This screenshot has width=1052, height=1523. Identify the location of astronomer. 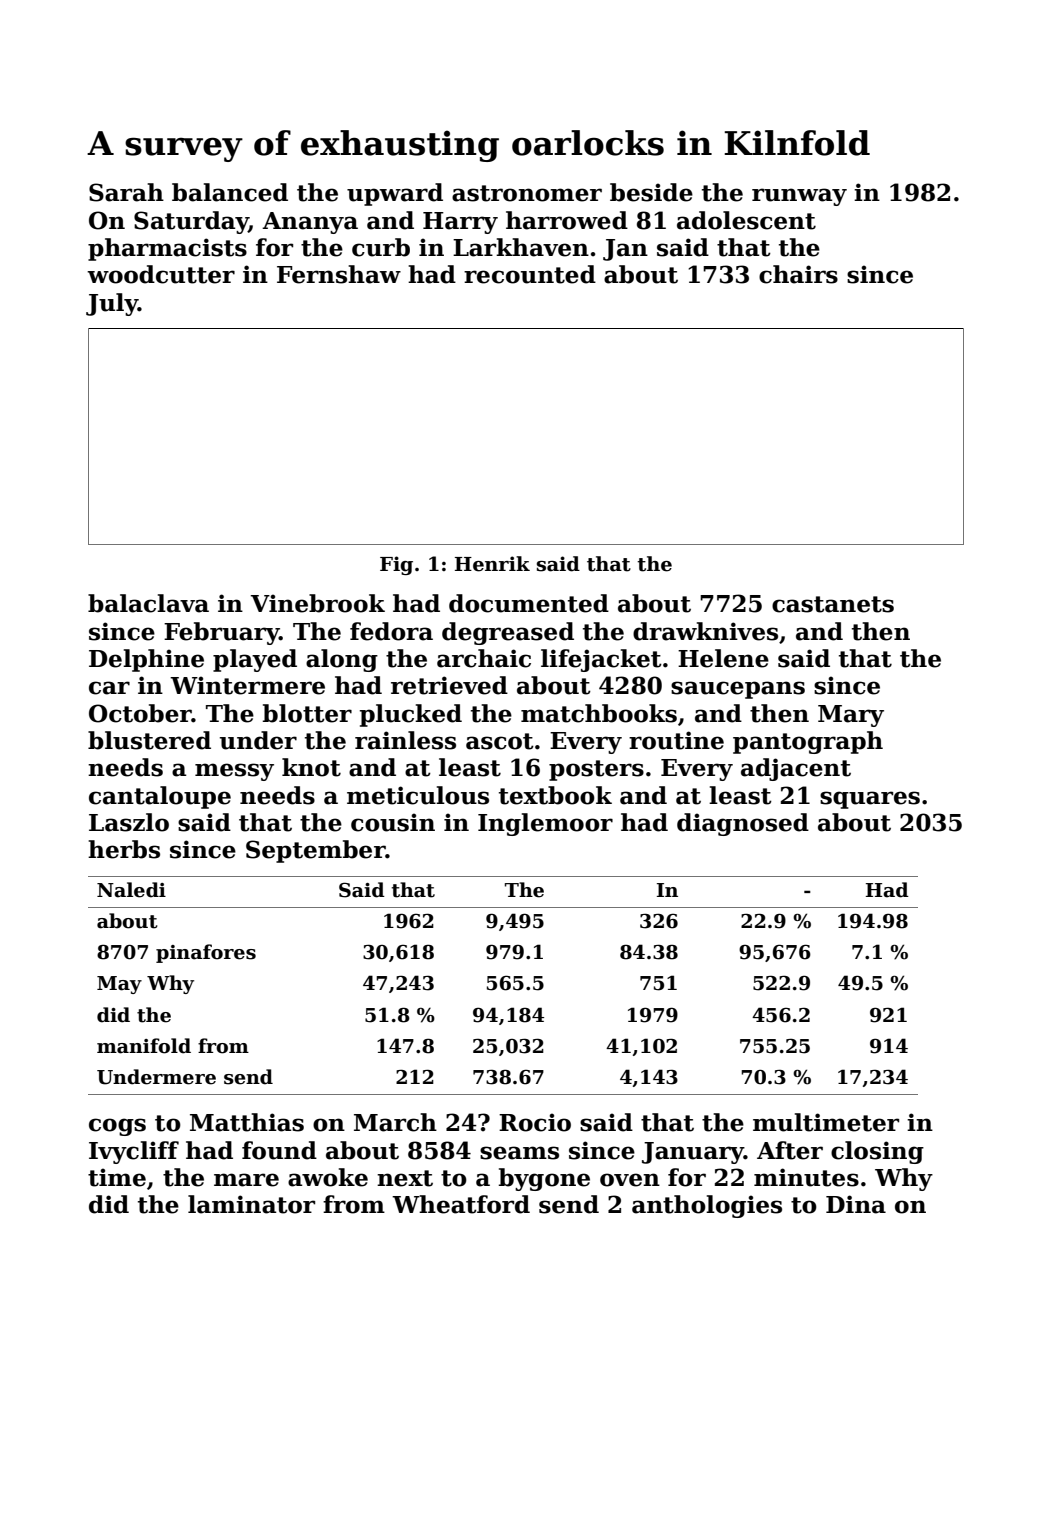
(527, 193).
